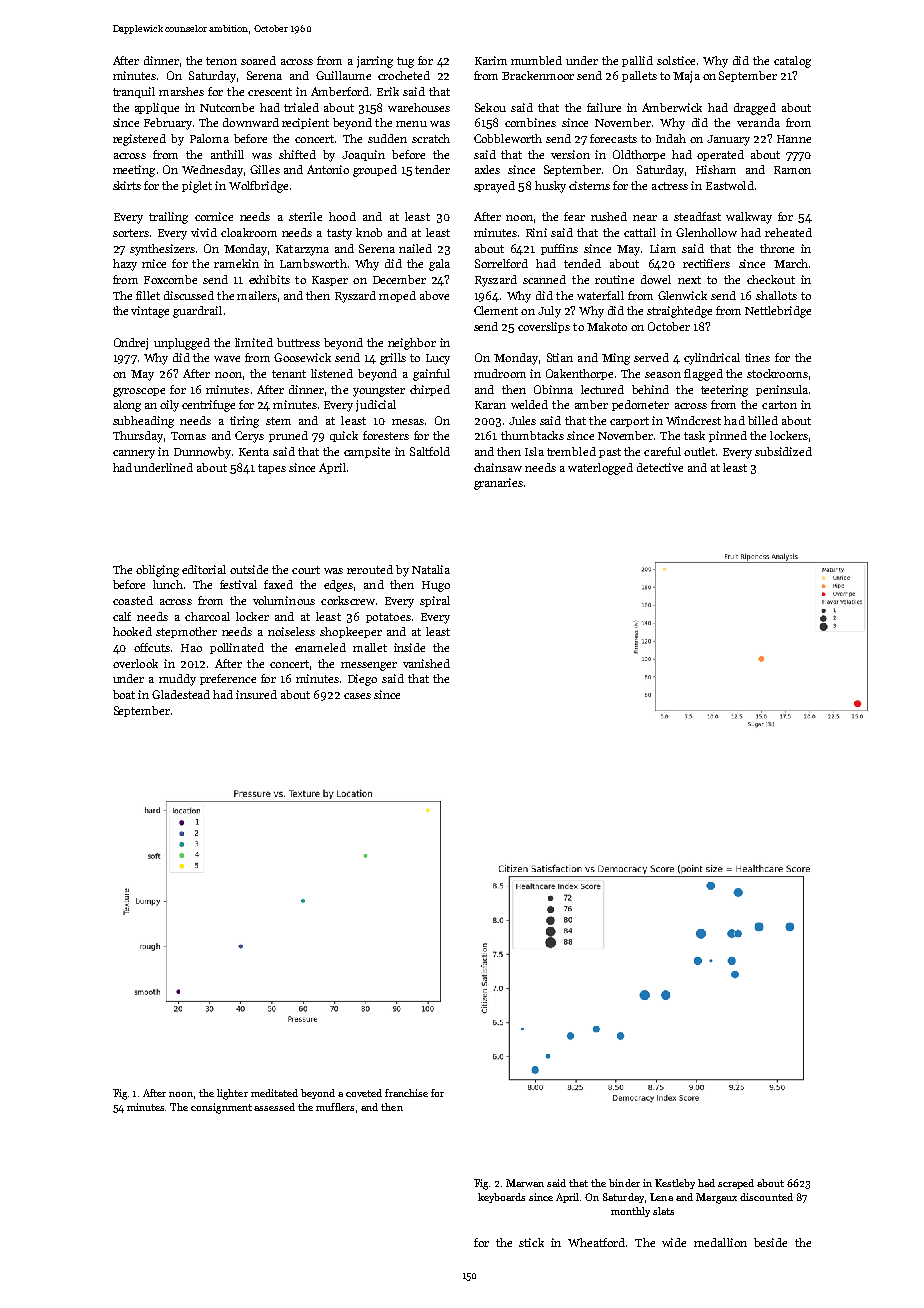 The height and width of the screenshot is (1308, 924). Describe the element at coordinates (660, 467) in the screenshot. I see `detective` at that location.
